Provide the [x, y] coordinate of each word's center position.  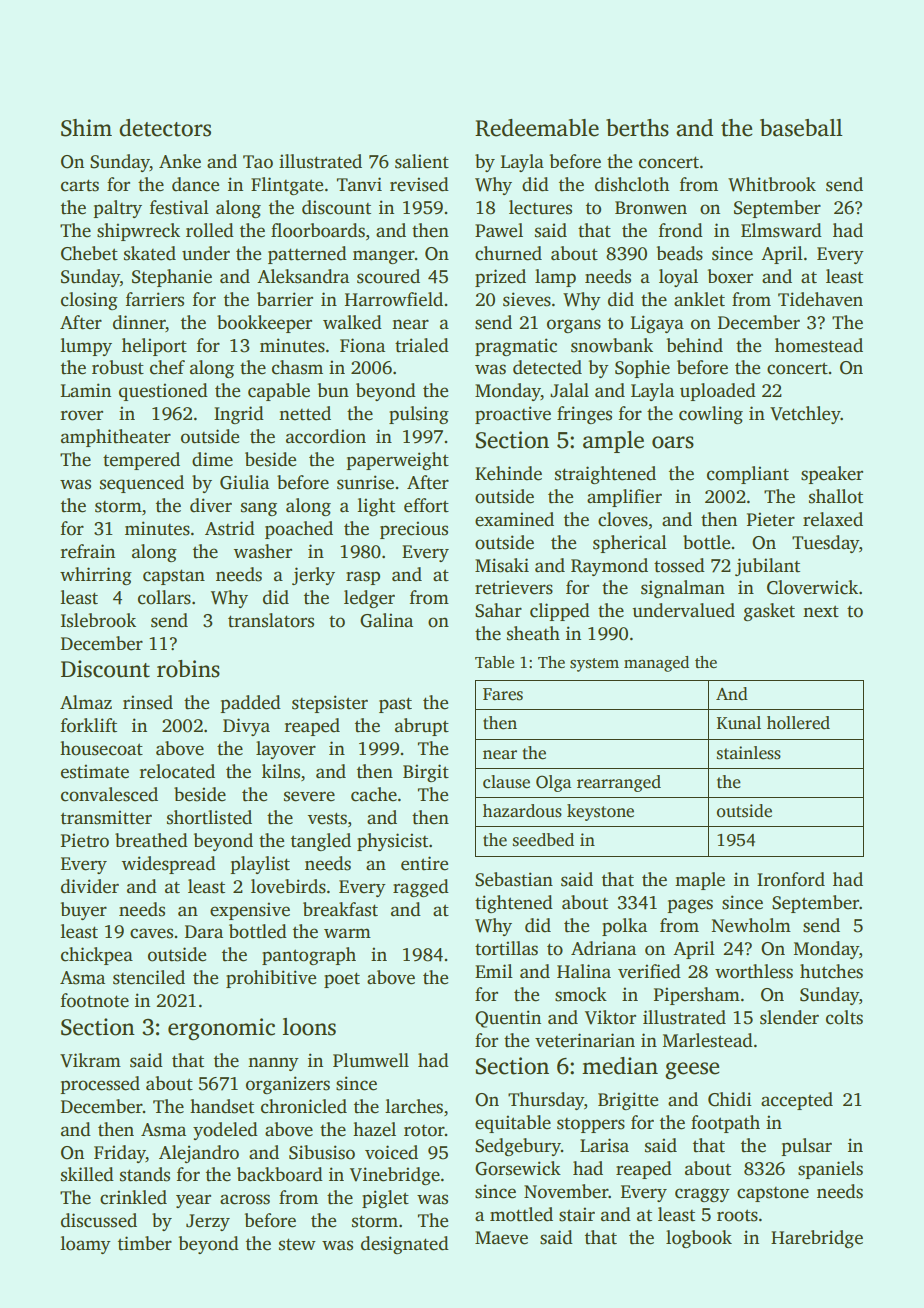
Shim [86, 128]
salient [422, 161]
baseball [801, 128]
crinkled [133, 1197]
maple [700, 881]
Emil [494, 971]
